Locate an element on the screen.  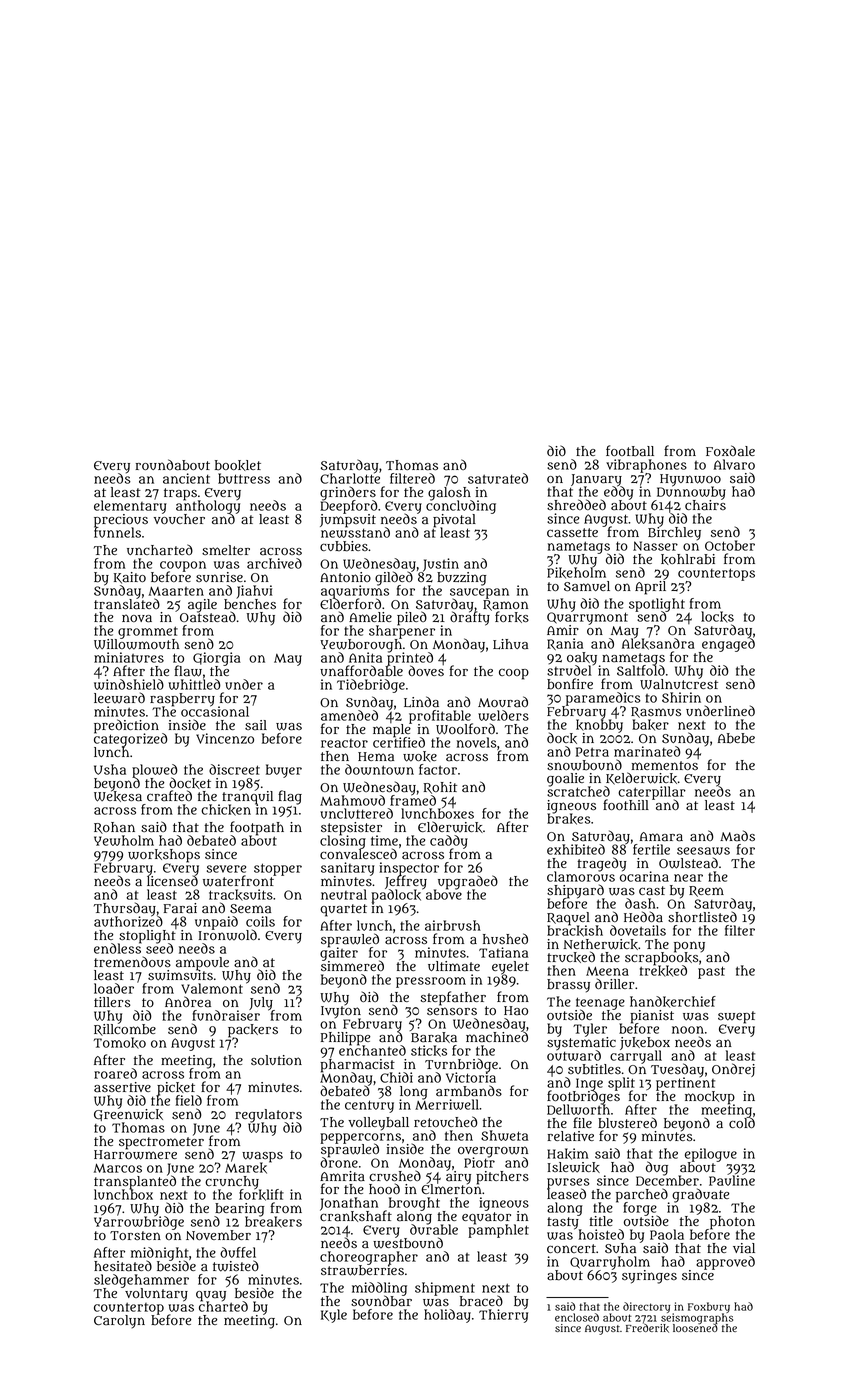
seesaws is located at coordinates (703, 851).
